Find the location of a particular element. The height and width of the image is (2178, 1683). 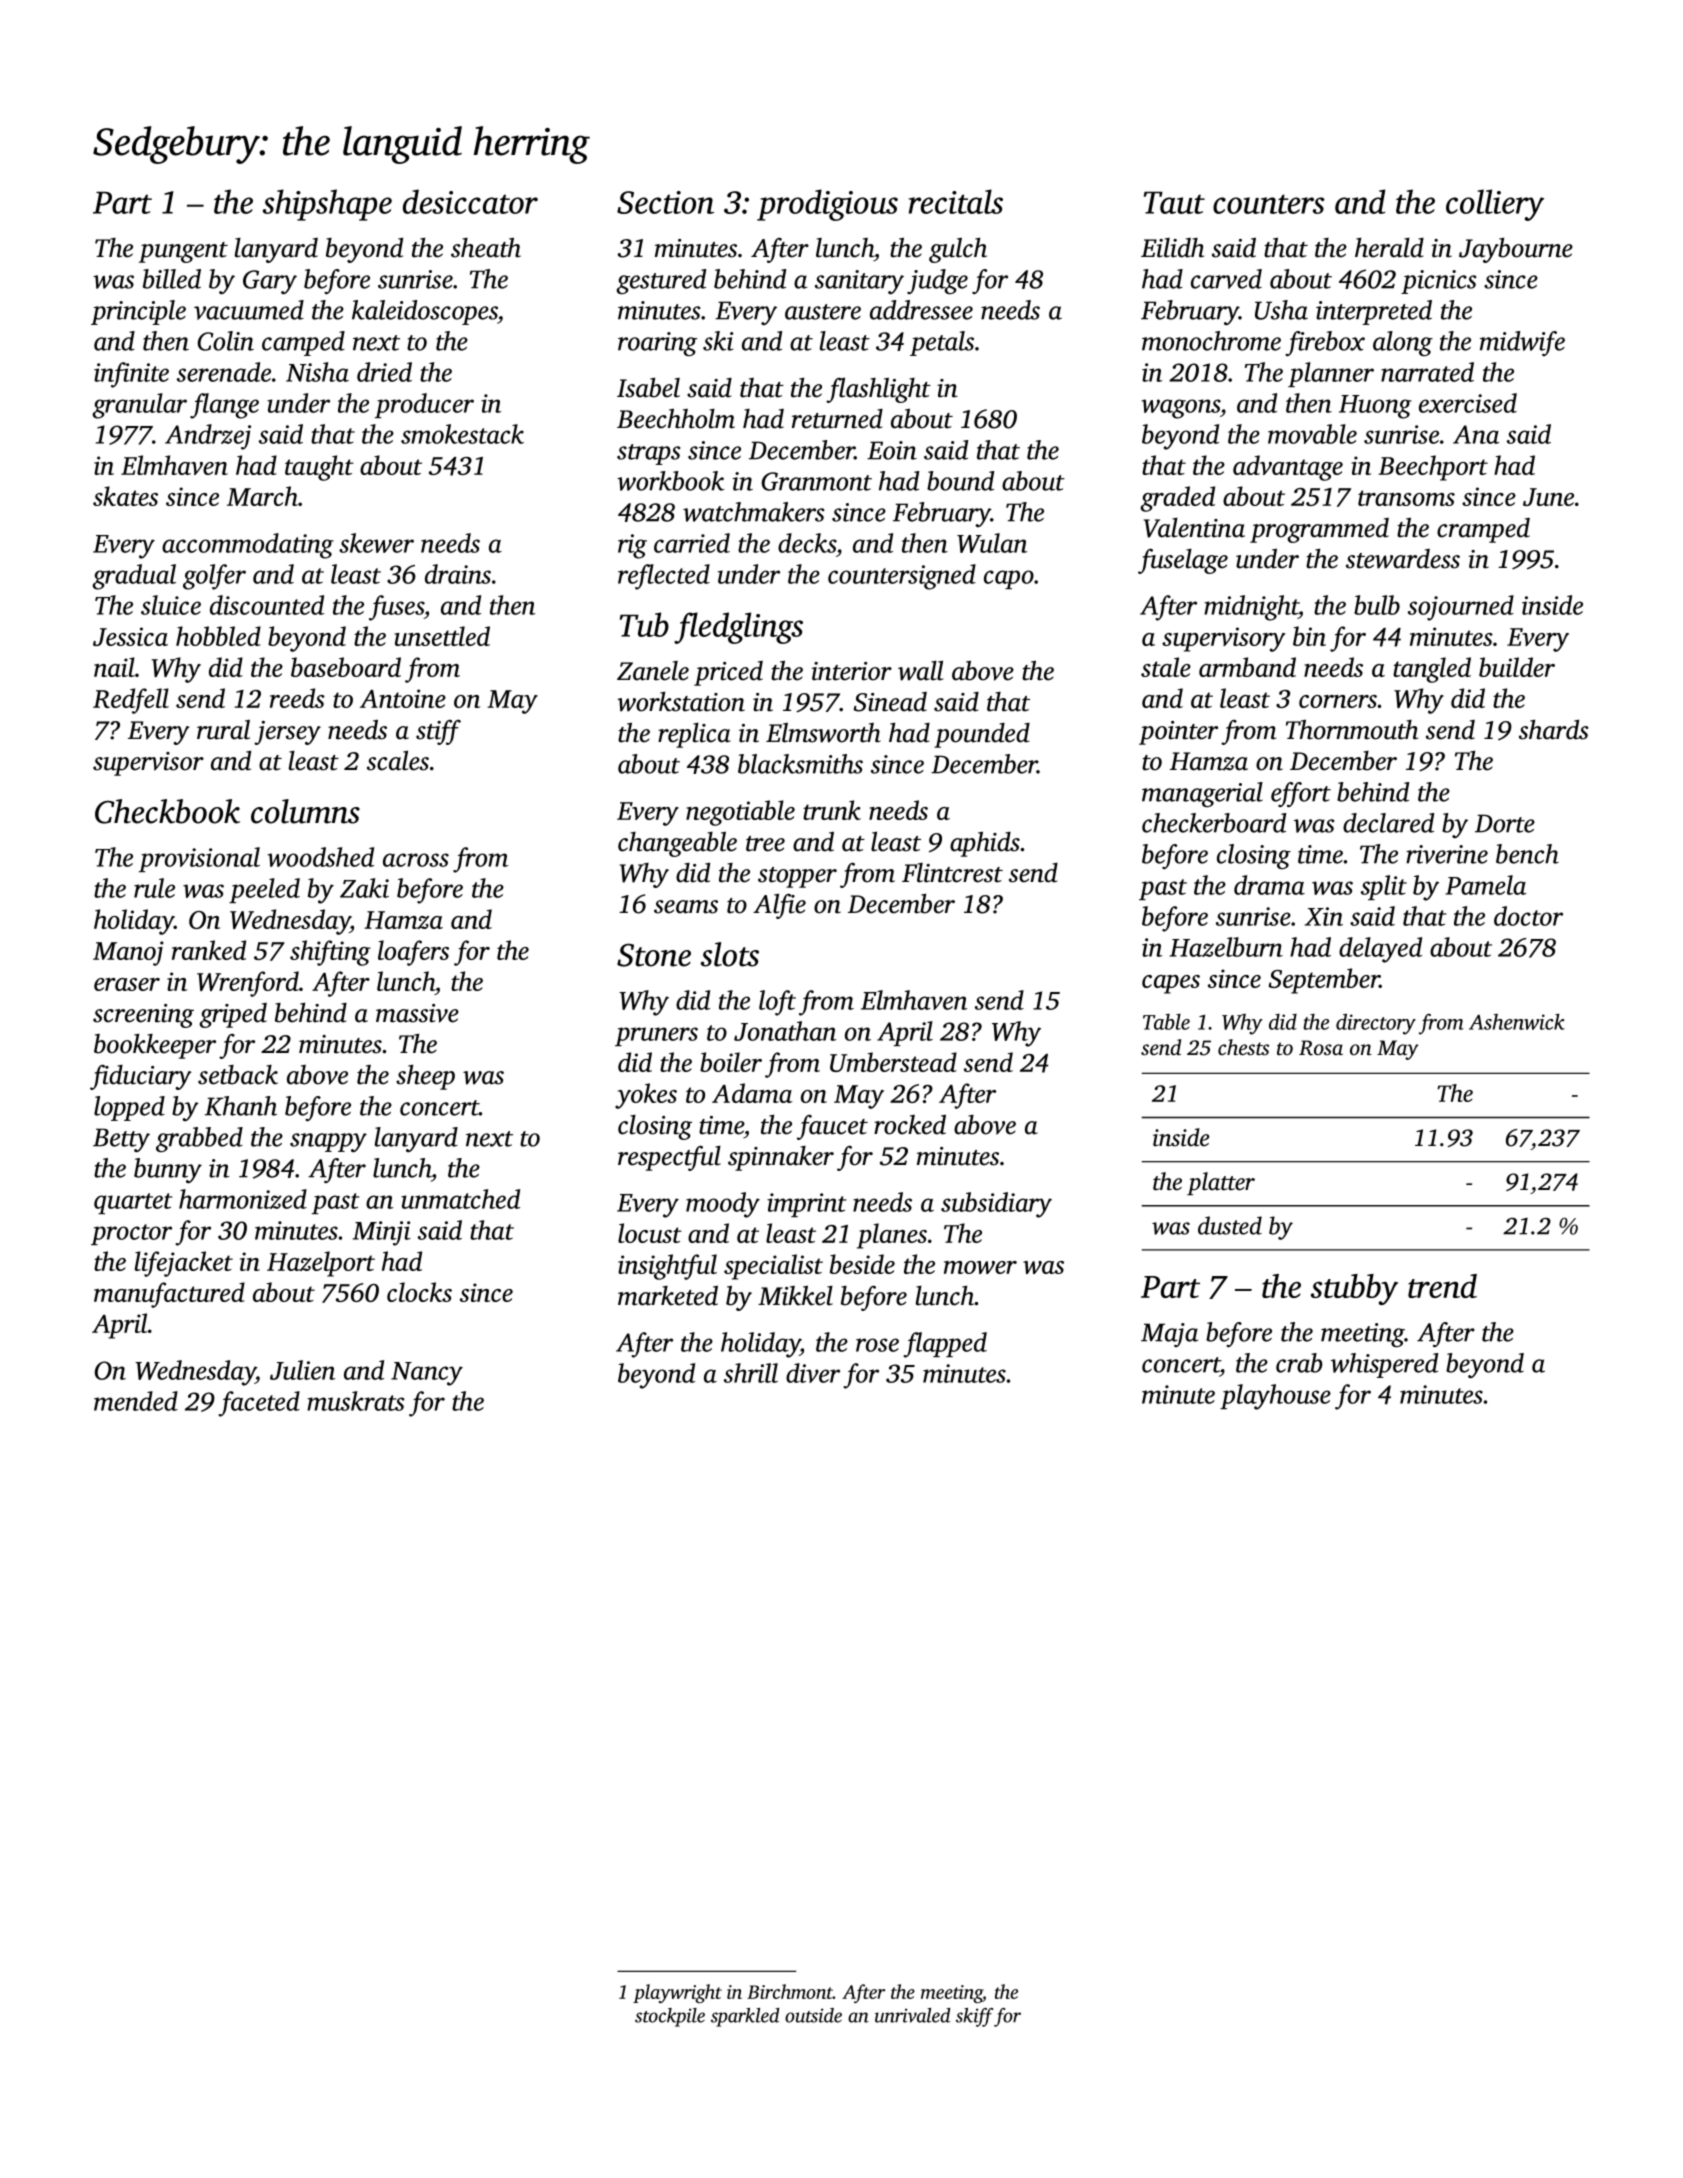

replica is located at coordinates (694, 735).
